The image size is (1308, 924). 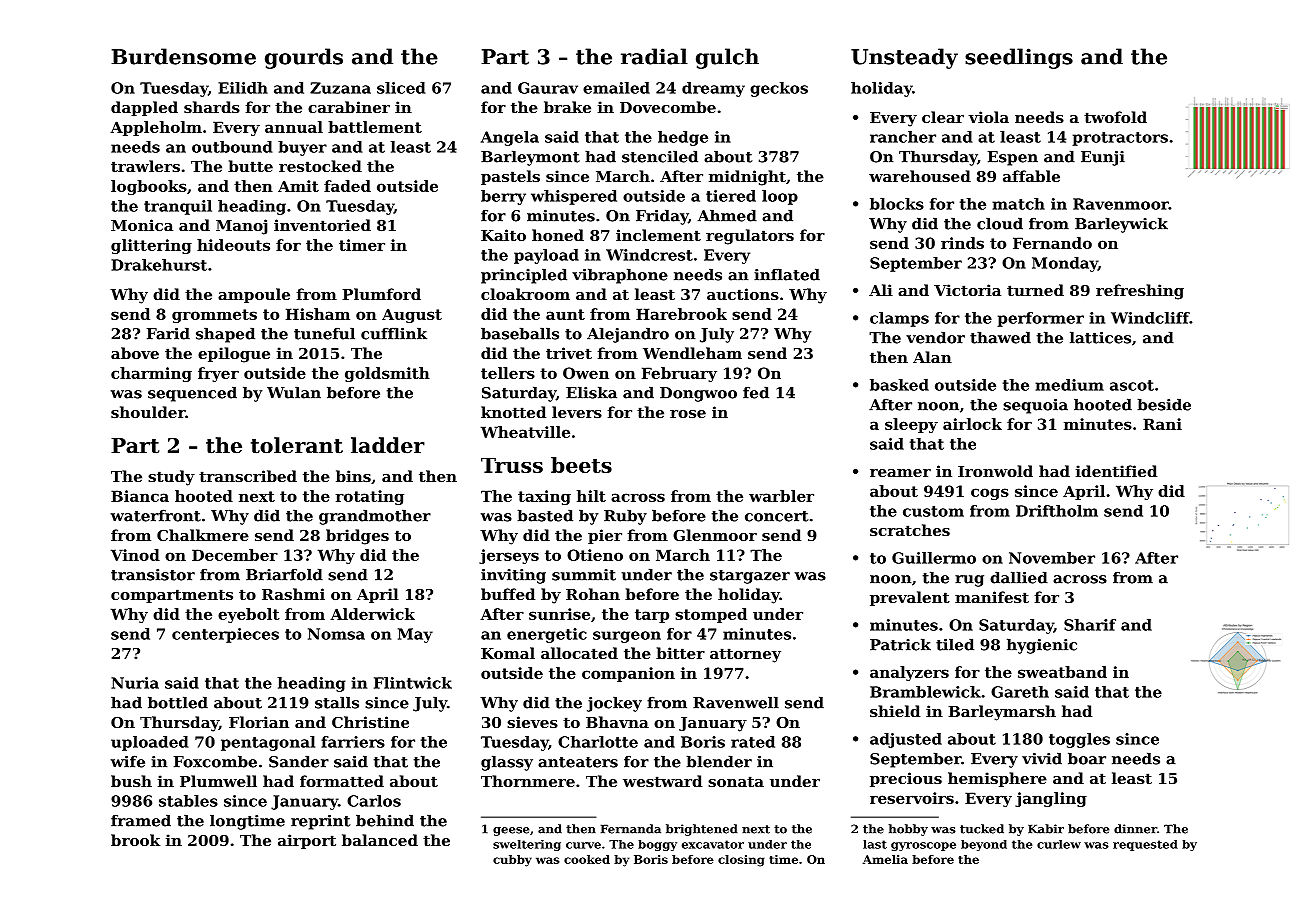 I want to click on sequenced, so click(x=192, y=394).
